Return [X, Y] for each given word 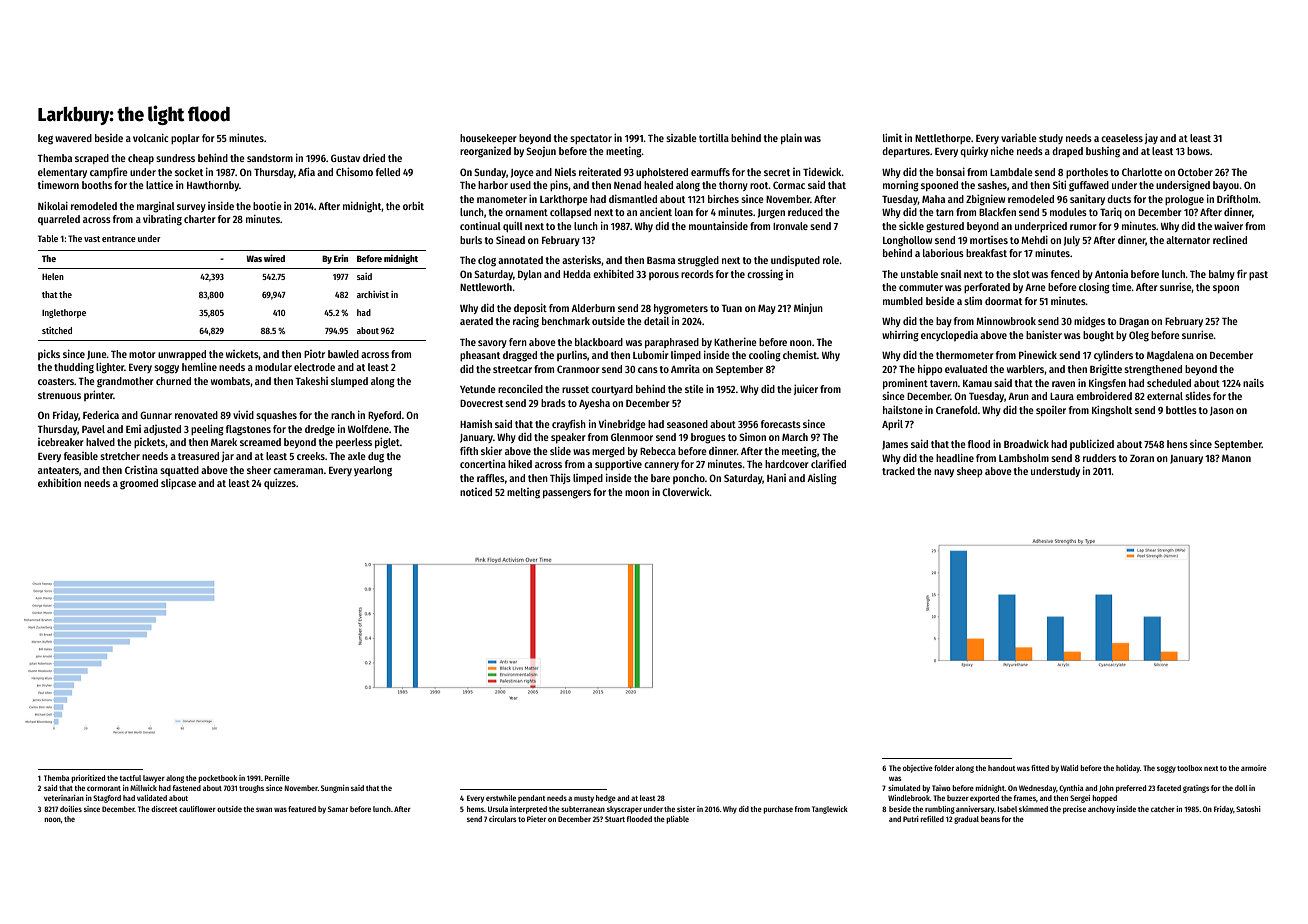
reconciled [520, 389]
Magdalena [1170, 356]
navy [944, 473]
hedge [606, 799]
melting [523, 493]
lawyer [154, 779]
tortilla [714, 138]
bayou [1226, 186]
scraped [92, 159]
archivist [373, 294]
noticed [476, 492]
